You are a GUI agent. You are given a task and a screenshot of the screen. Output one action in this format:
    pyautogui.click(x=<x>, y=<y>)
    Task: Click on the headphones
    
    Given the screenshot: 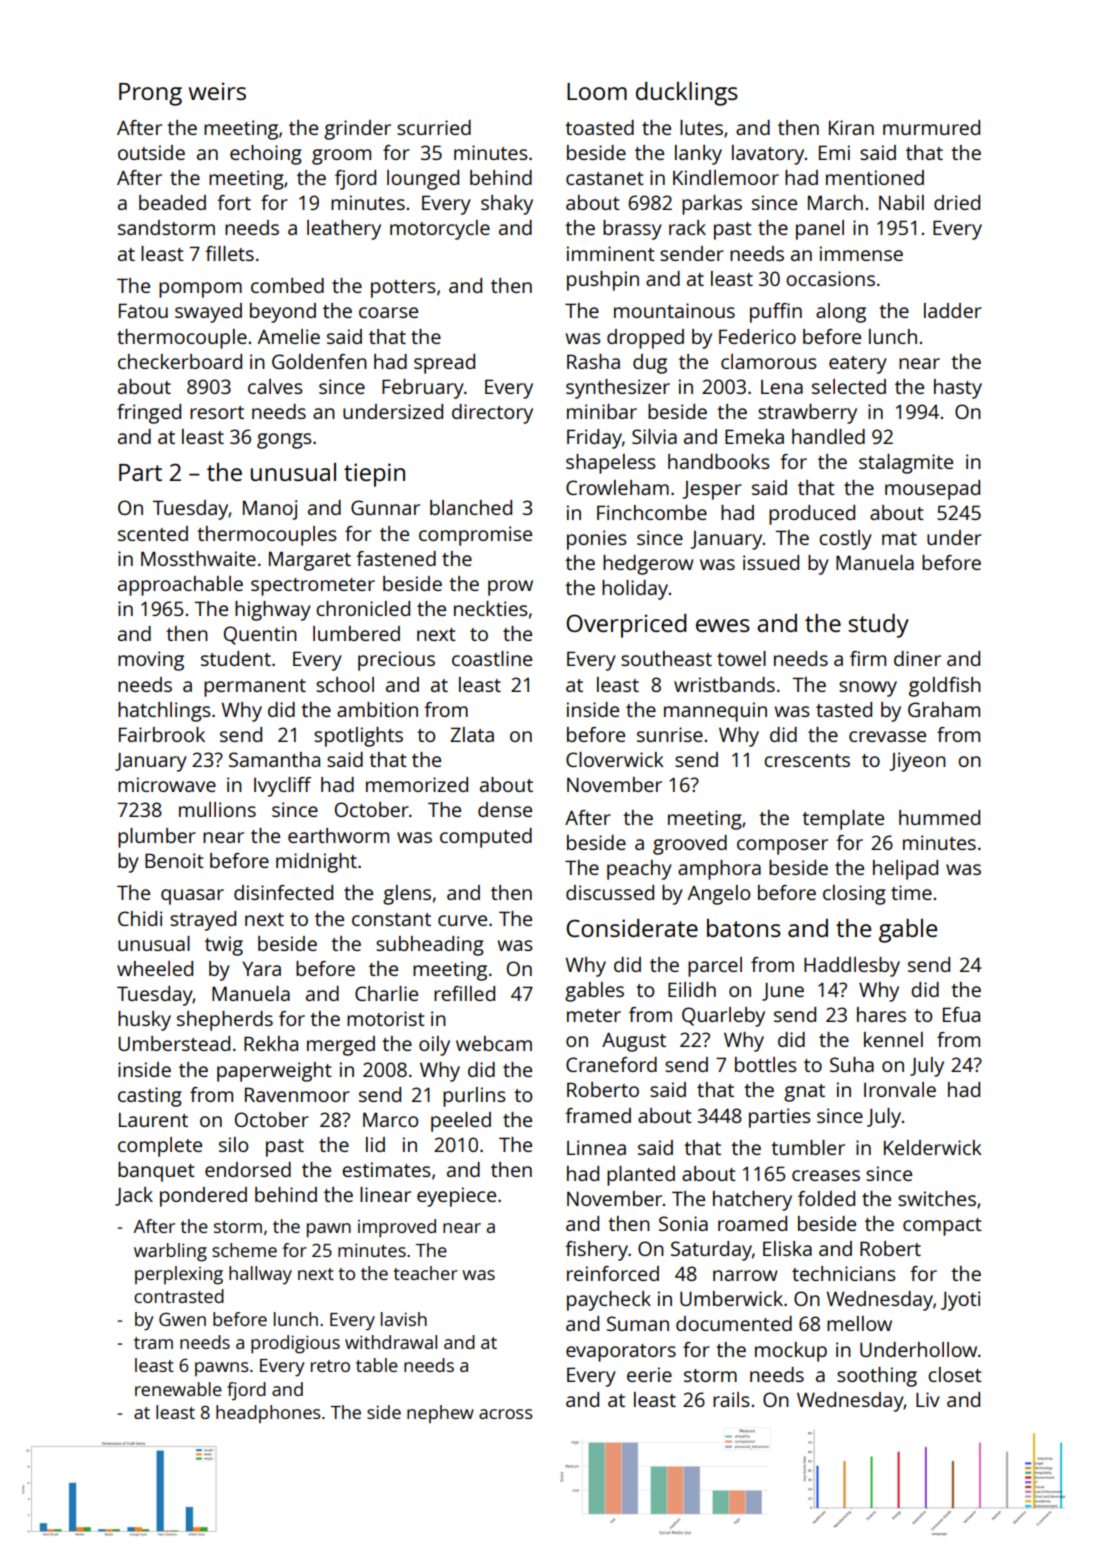 What is the action you would take?
    pyautogui.click(x=268, y=1414)
